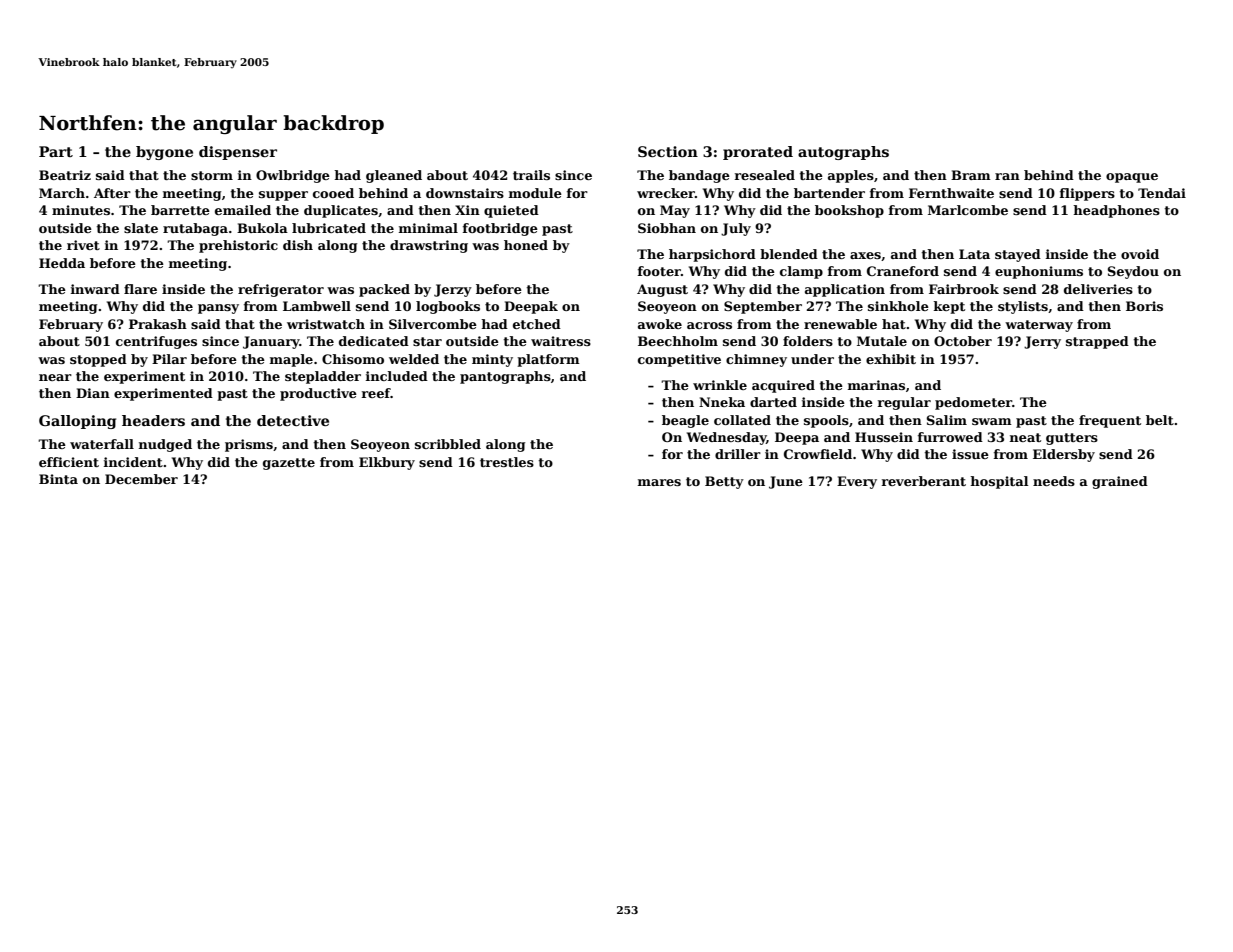 The image size is (1233, 952). What do you see at coordinates (133, 462) in the page?
I see `incident` at bounding box center [133, 462].
